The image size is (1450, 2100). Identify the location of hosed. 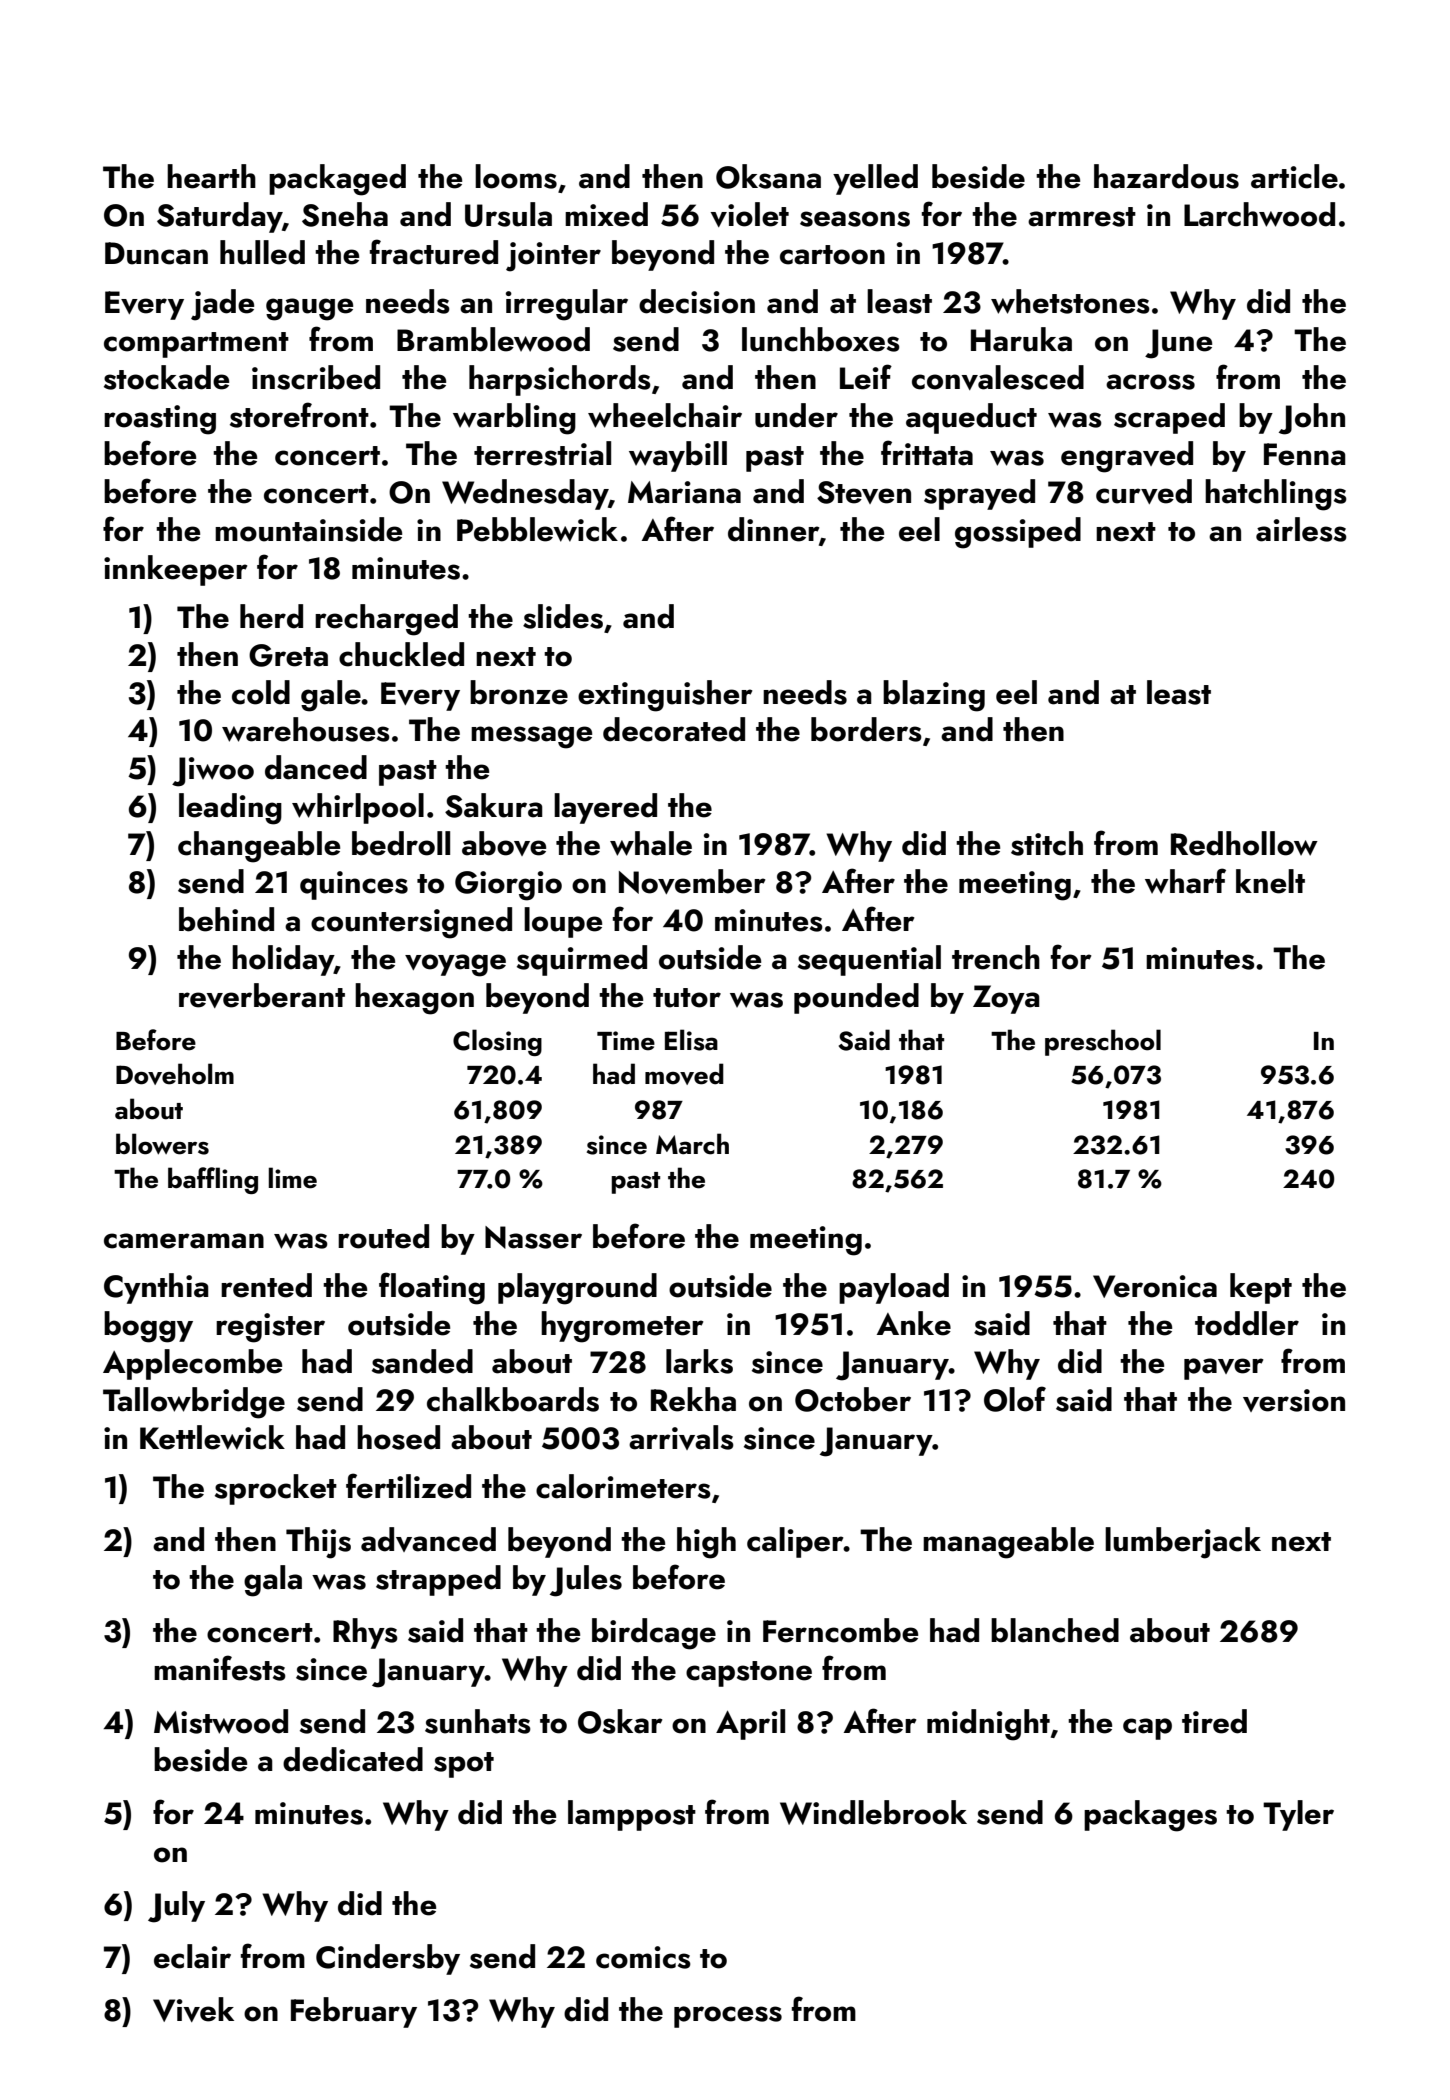
(398, 1437).
